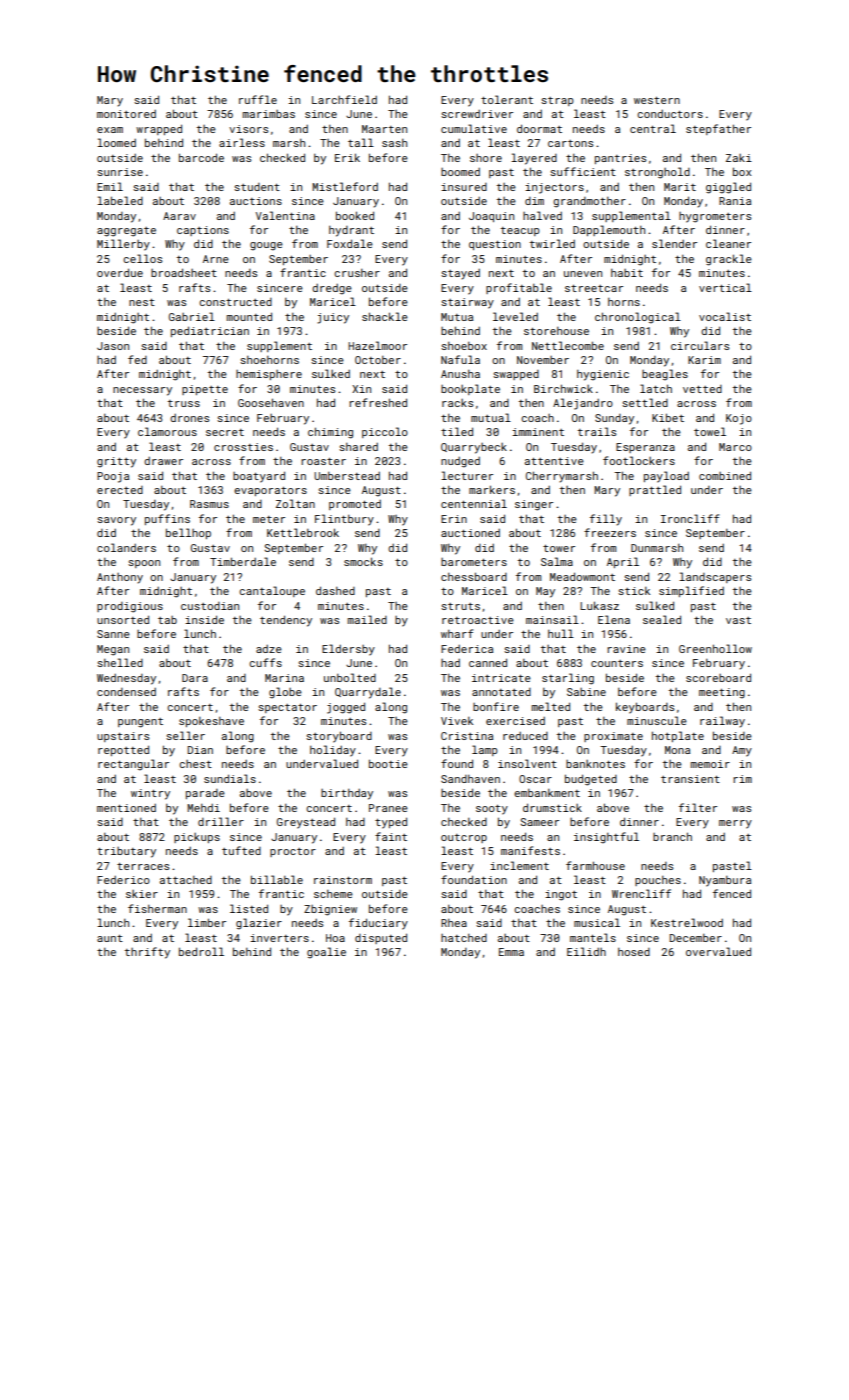 Image resolution: width=849 pixels, height=1400 pixels. Describe the element at coordinates (126, 114) in the document. I see `monitored` at that location.
